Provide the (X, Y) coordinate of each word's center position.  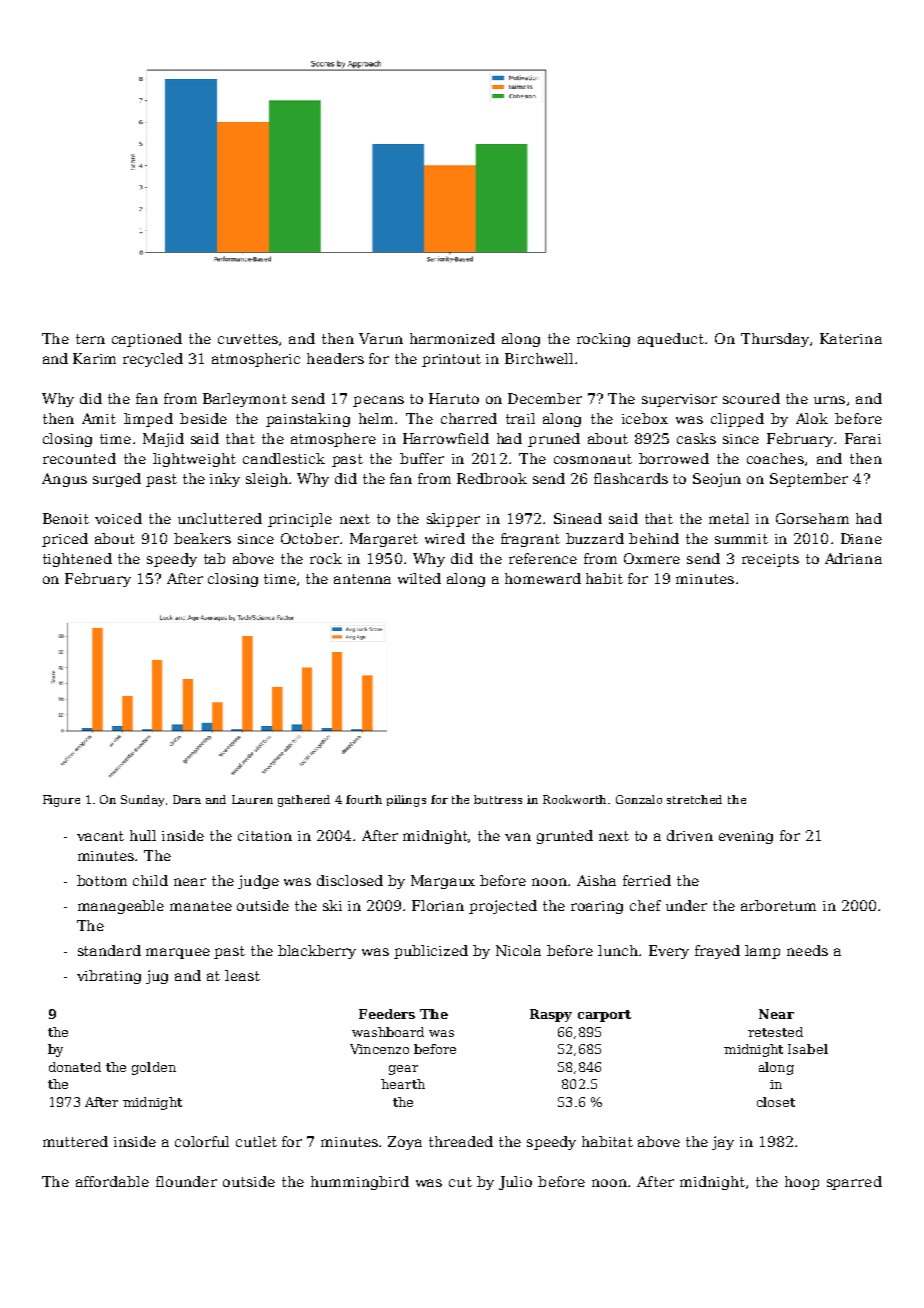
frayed (717, 952)
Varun (381, 338)
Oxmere (652, 558)
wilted (419, 578)
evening (746, 837)
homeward (543, 578)
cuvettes (248, 339)
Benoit (66, 518)
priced (65, 540)
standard (109, 950)
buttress (498, 799)
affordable (112, 1181)
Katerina (851, 338)
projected (503, 907)
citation (265, 836)
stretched (694, 799)
